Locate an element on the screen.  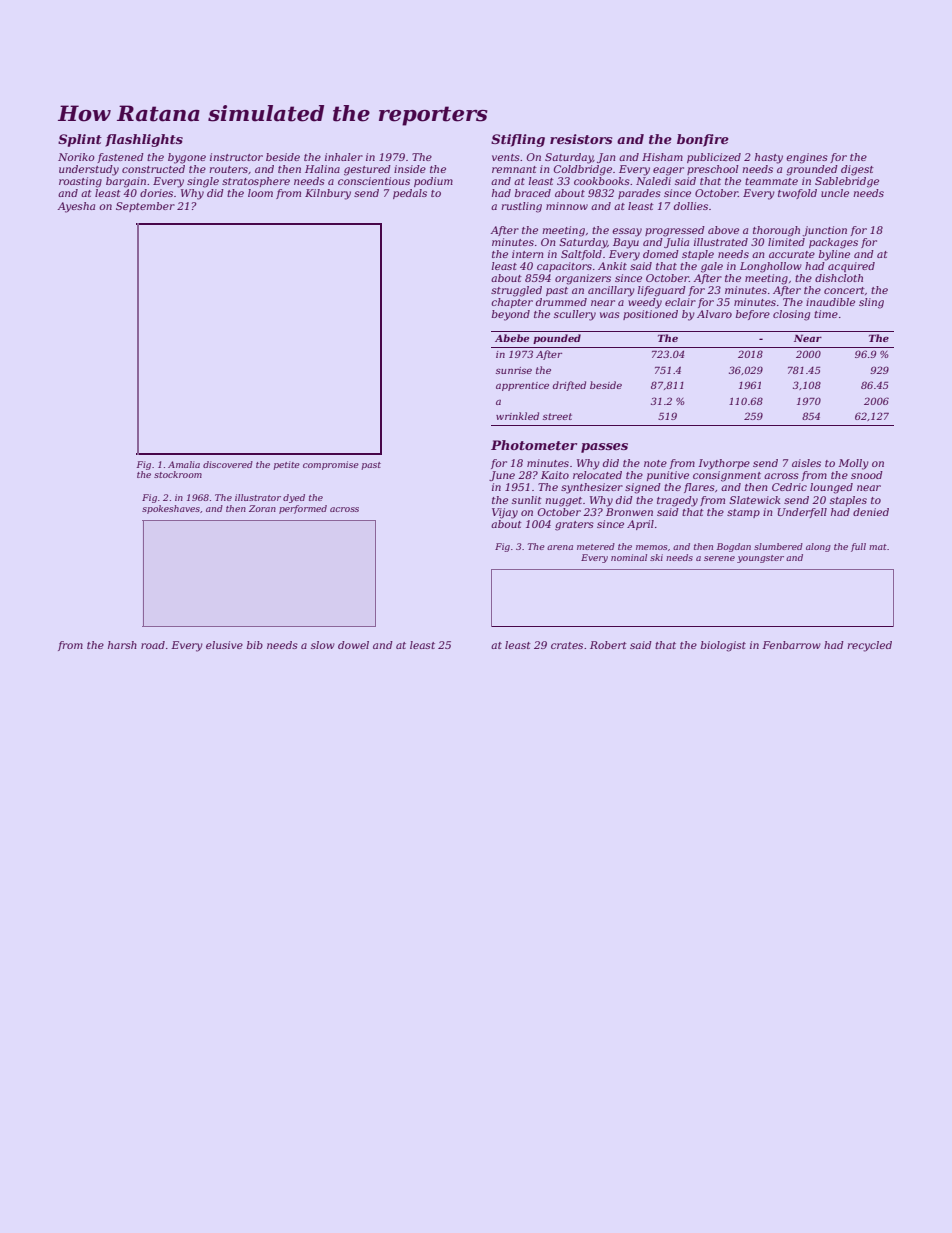
inhaler is located at coordinates (344, 157).
